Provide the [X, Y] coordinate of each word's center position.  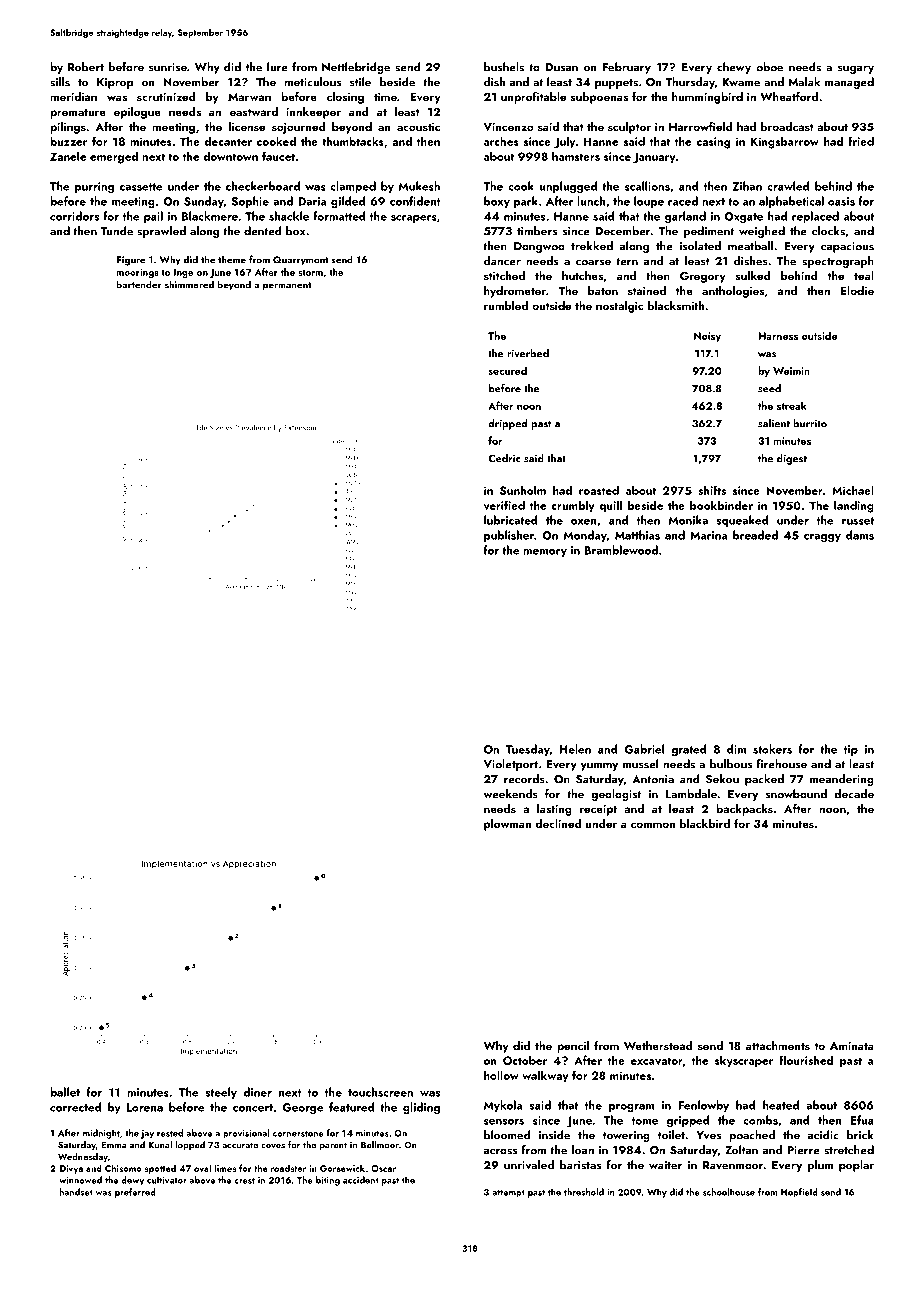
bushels [504, 67]
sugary [856, 69]
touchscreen [380, 1092]
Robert [86, 67]
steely [221, 1093]
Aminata [852, 1045]
